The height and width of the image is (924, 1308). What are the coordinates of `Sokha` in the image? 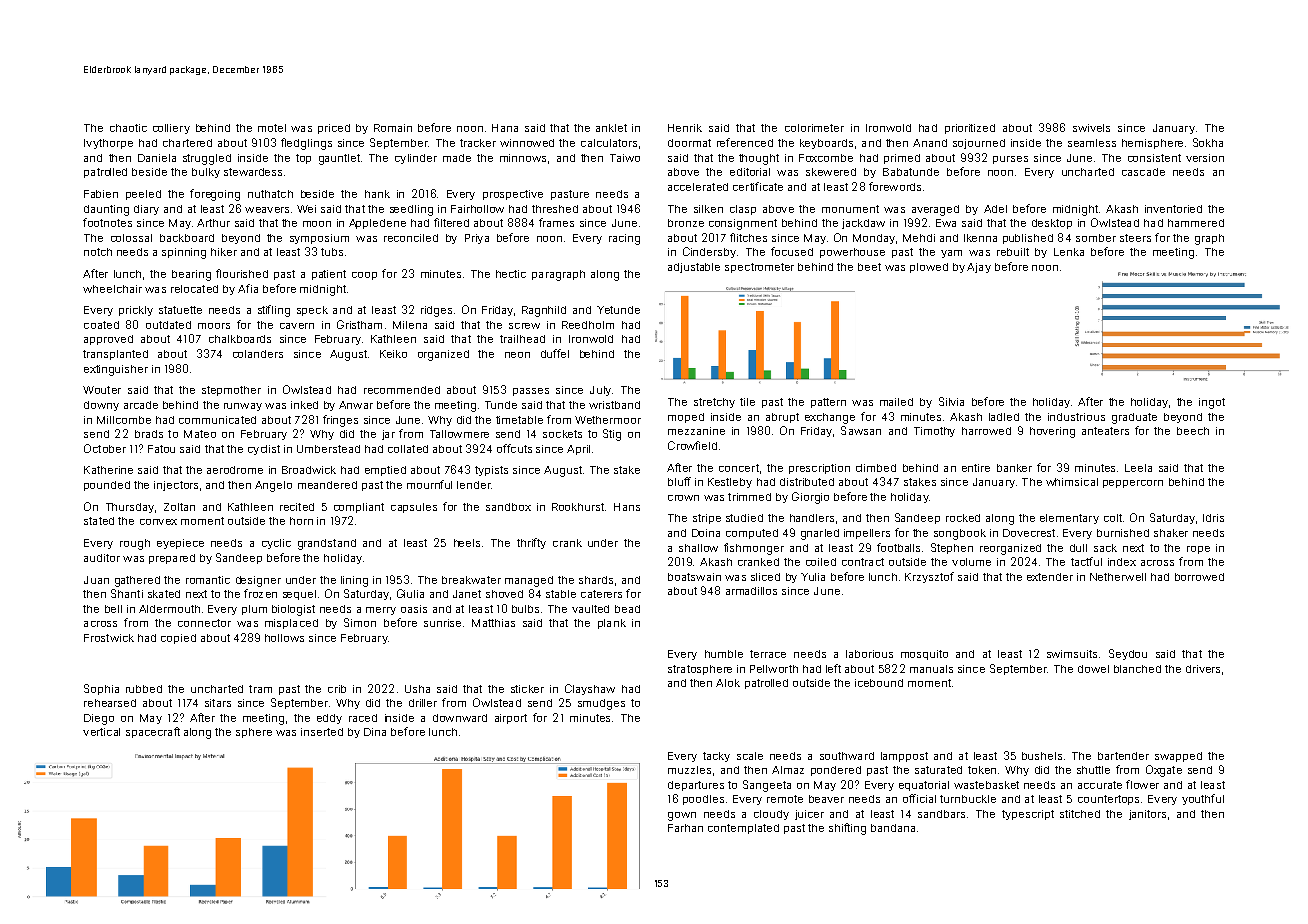 It's located at (1208, 142).
